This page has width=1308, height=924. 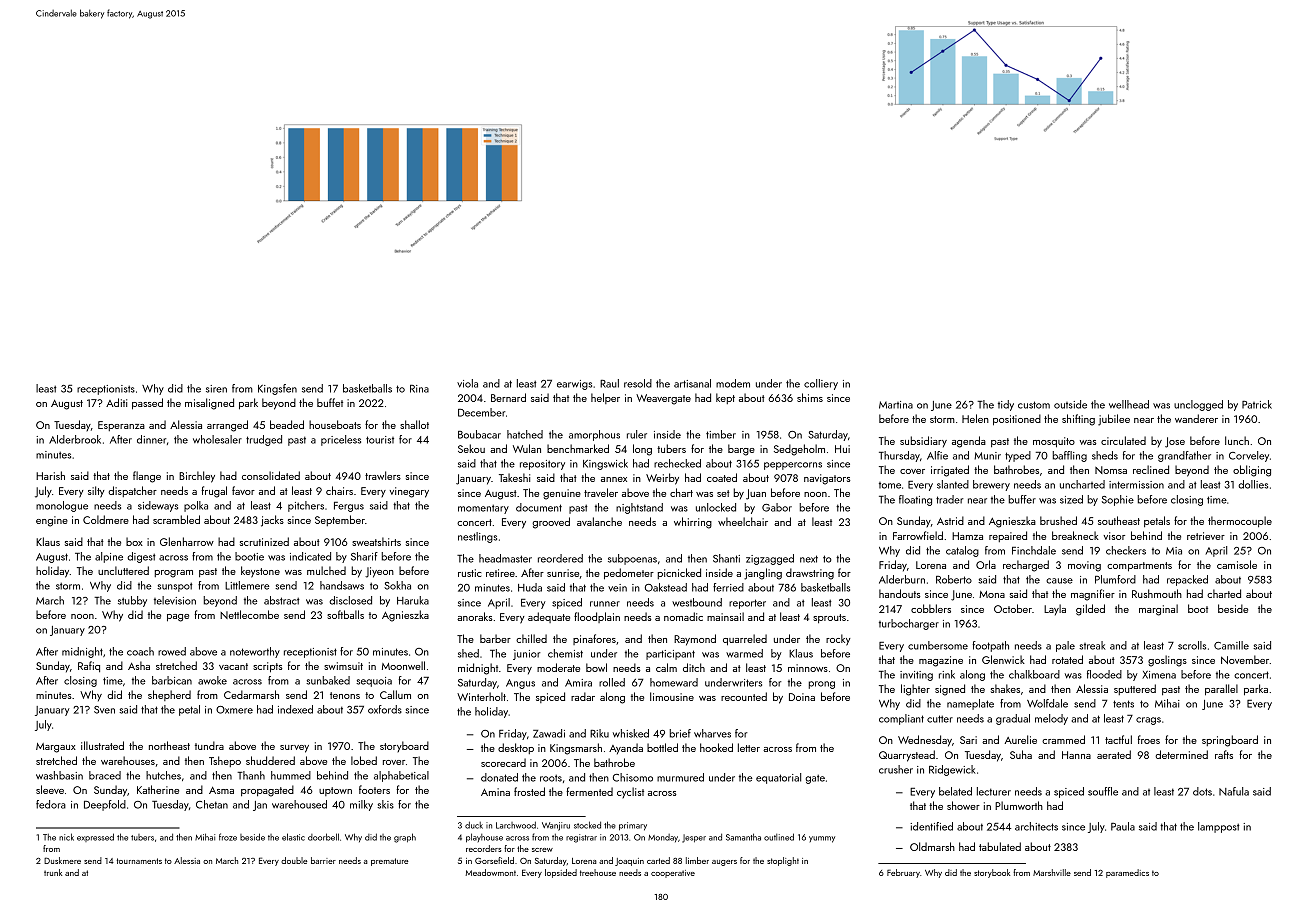 I want to click on siren, so click(x=216, y=389).
